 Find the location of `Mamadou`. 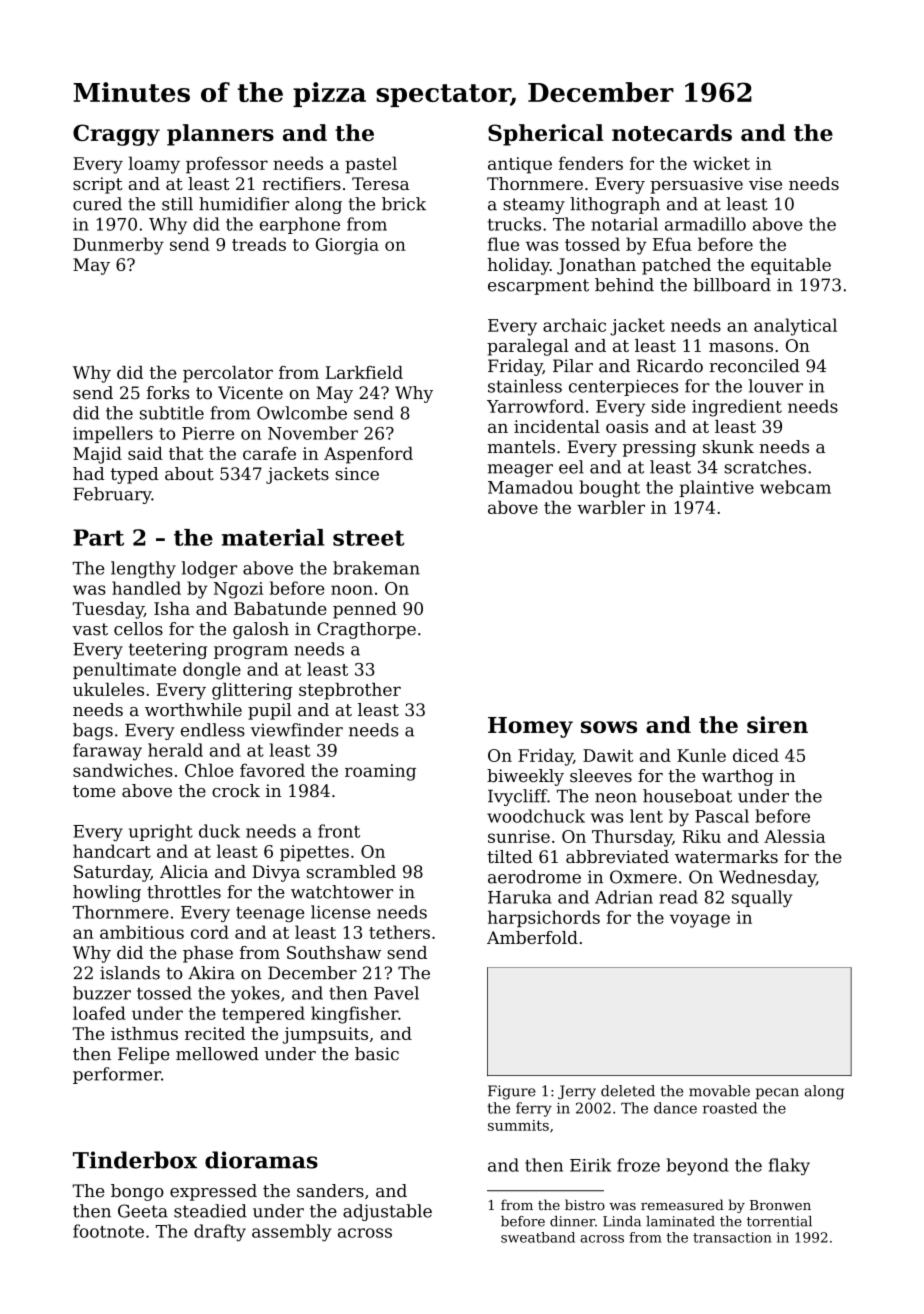

Mamadou is located at coordinates (530, 487).
